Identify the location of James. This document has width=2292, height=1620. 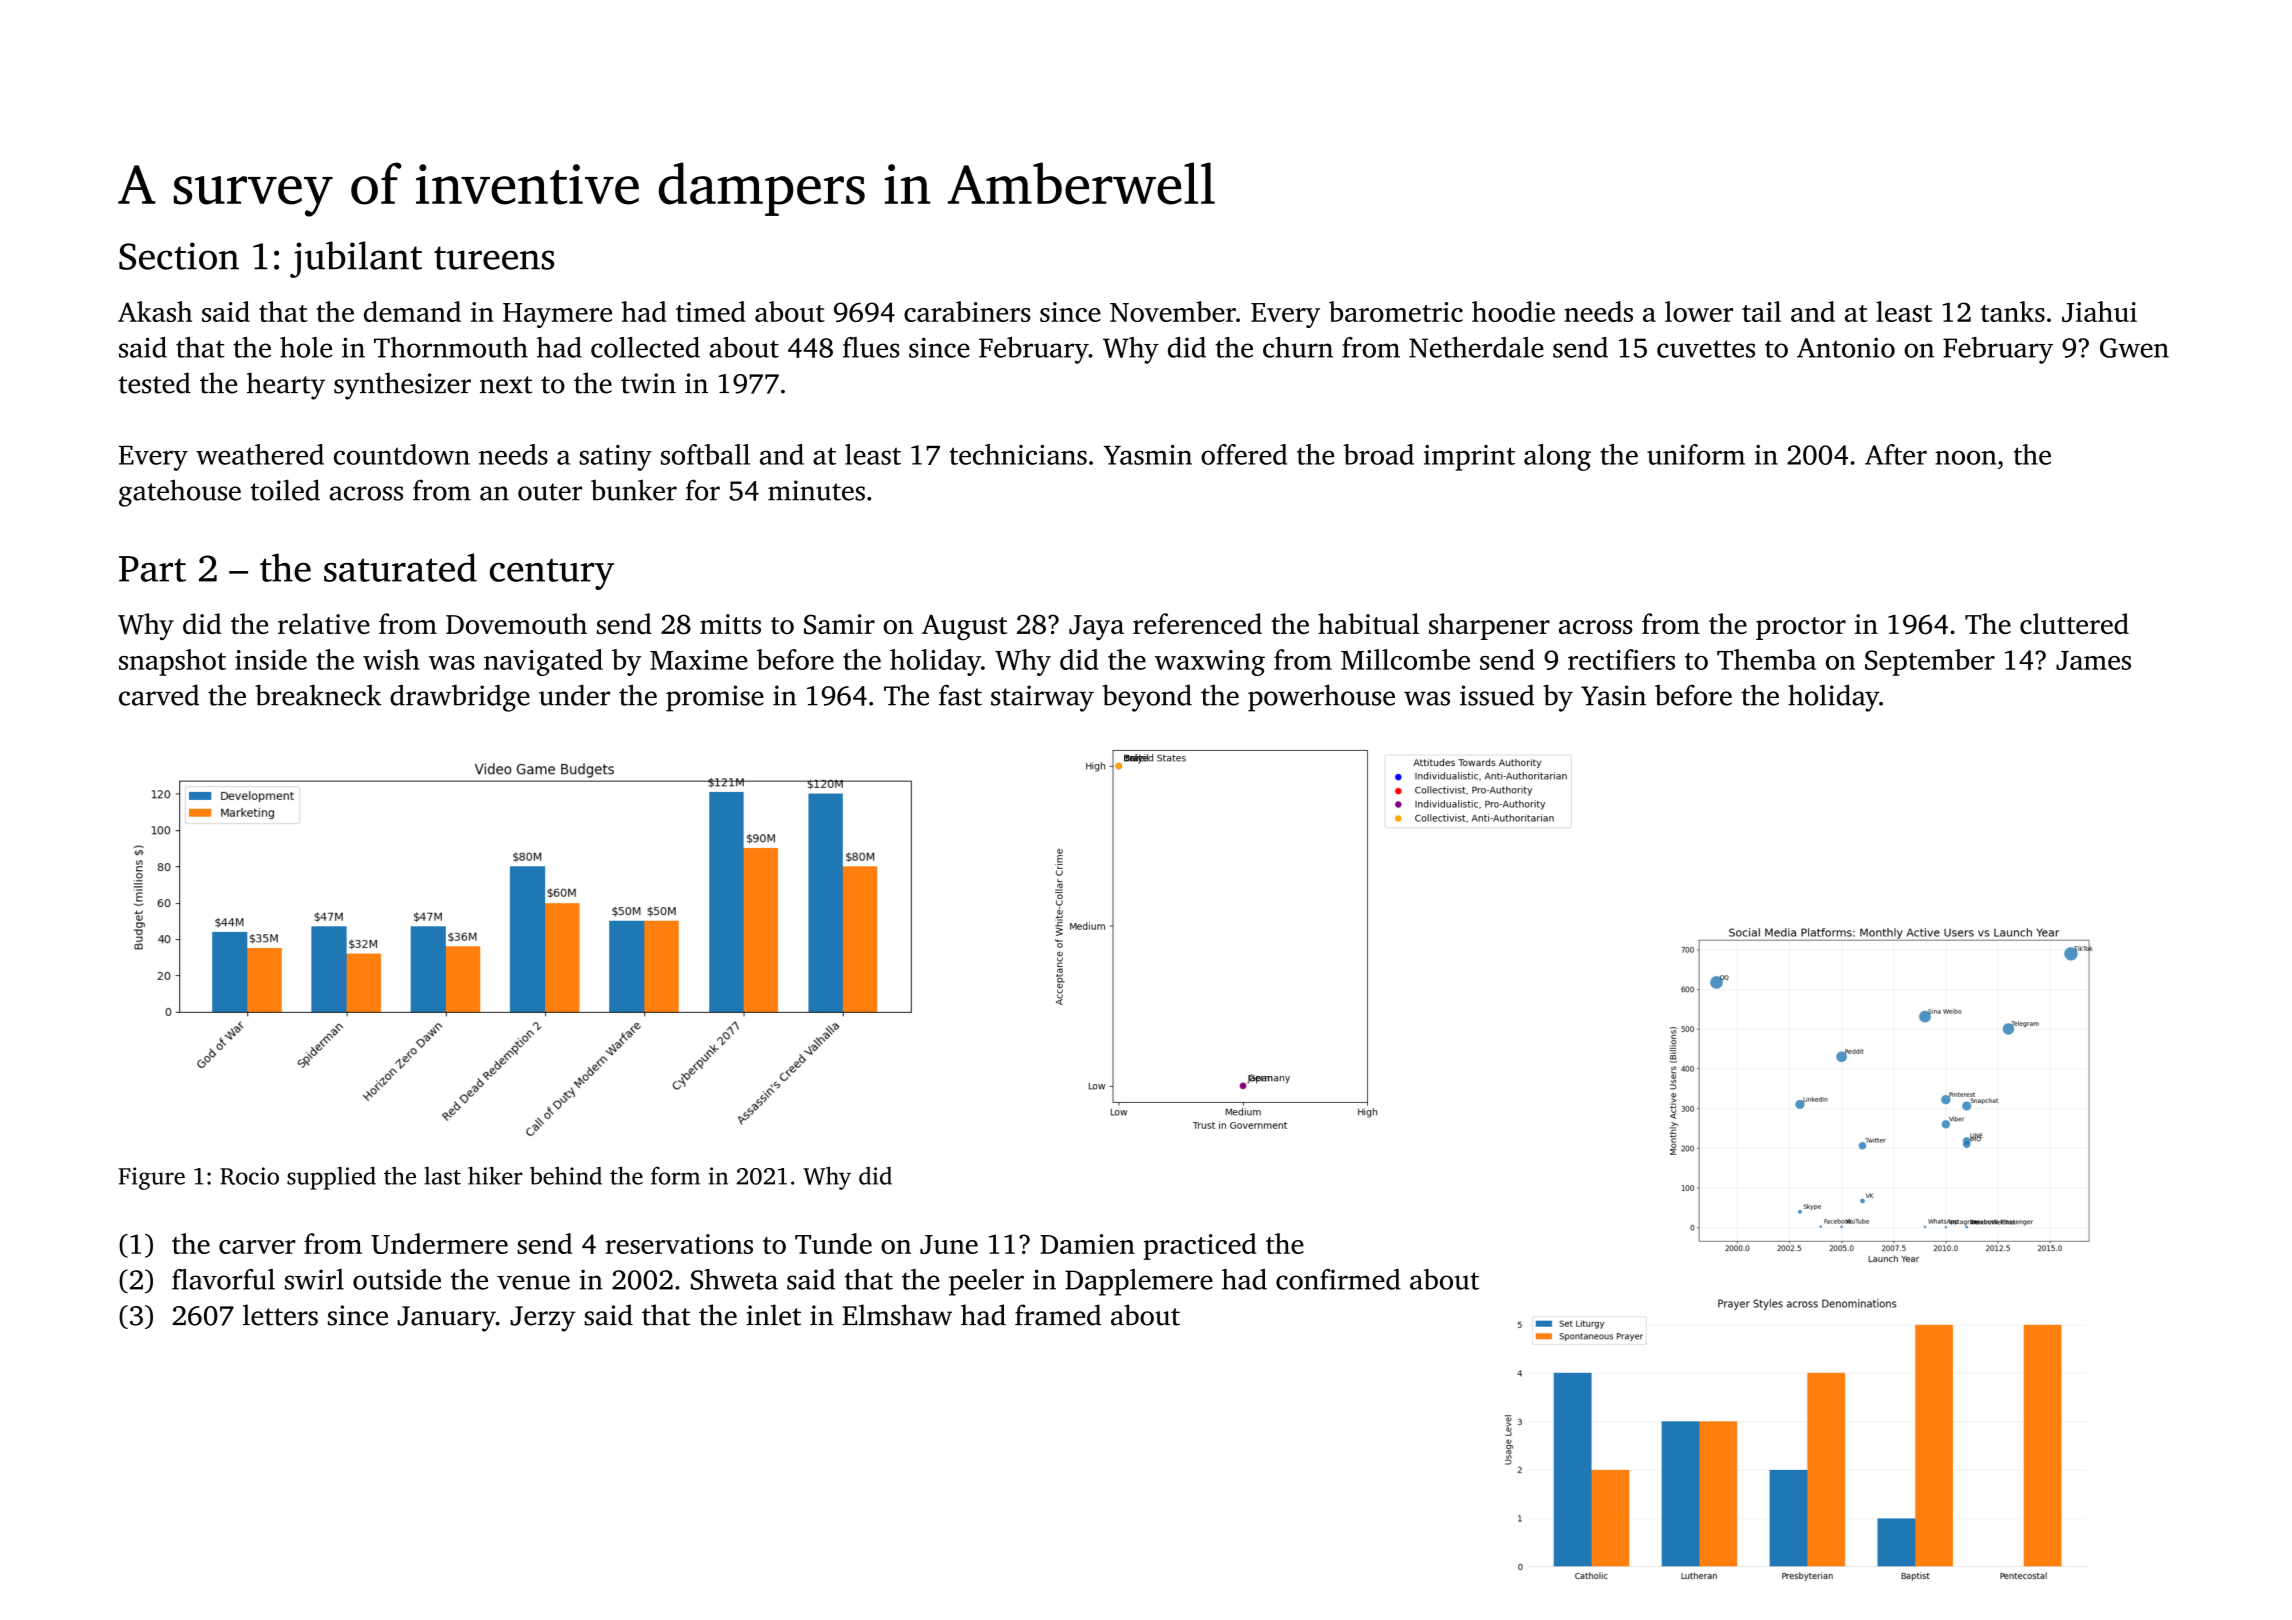
(2093, 660).
